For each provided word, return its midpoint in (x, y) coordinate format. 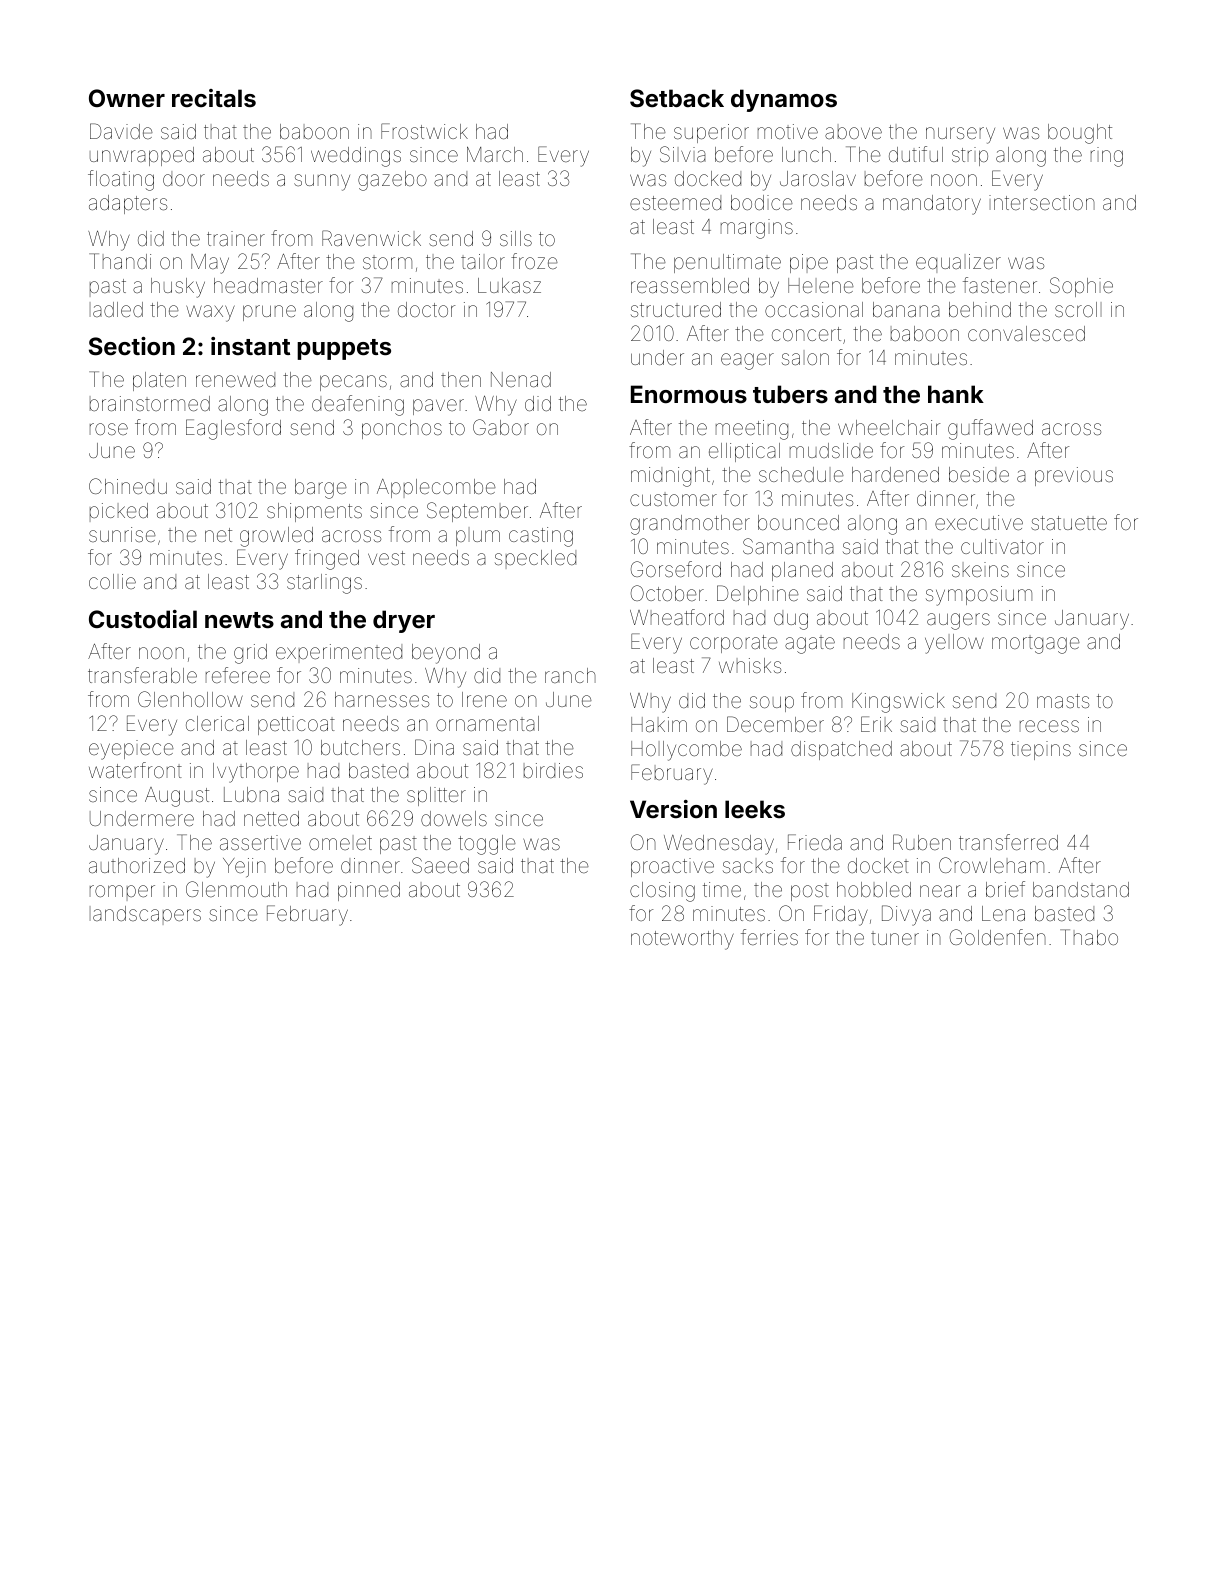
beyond (446, 654)
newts (239, 620)
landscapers (145, 915)
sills (516, 238)
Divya (906, 915)
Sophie (1081, 287)
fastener (1000, 285)
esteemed (675, 202)
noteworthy (682, 940)
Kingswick (898, 703)
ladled (116, 309)
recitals (214, 98)
